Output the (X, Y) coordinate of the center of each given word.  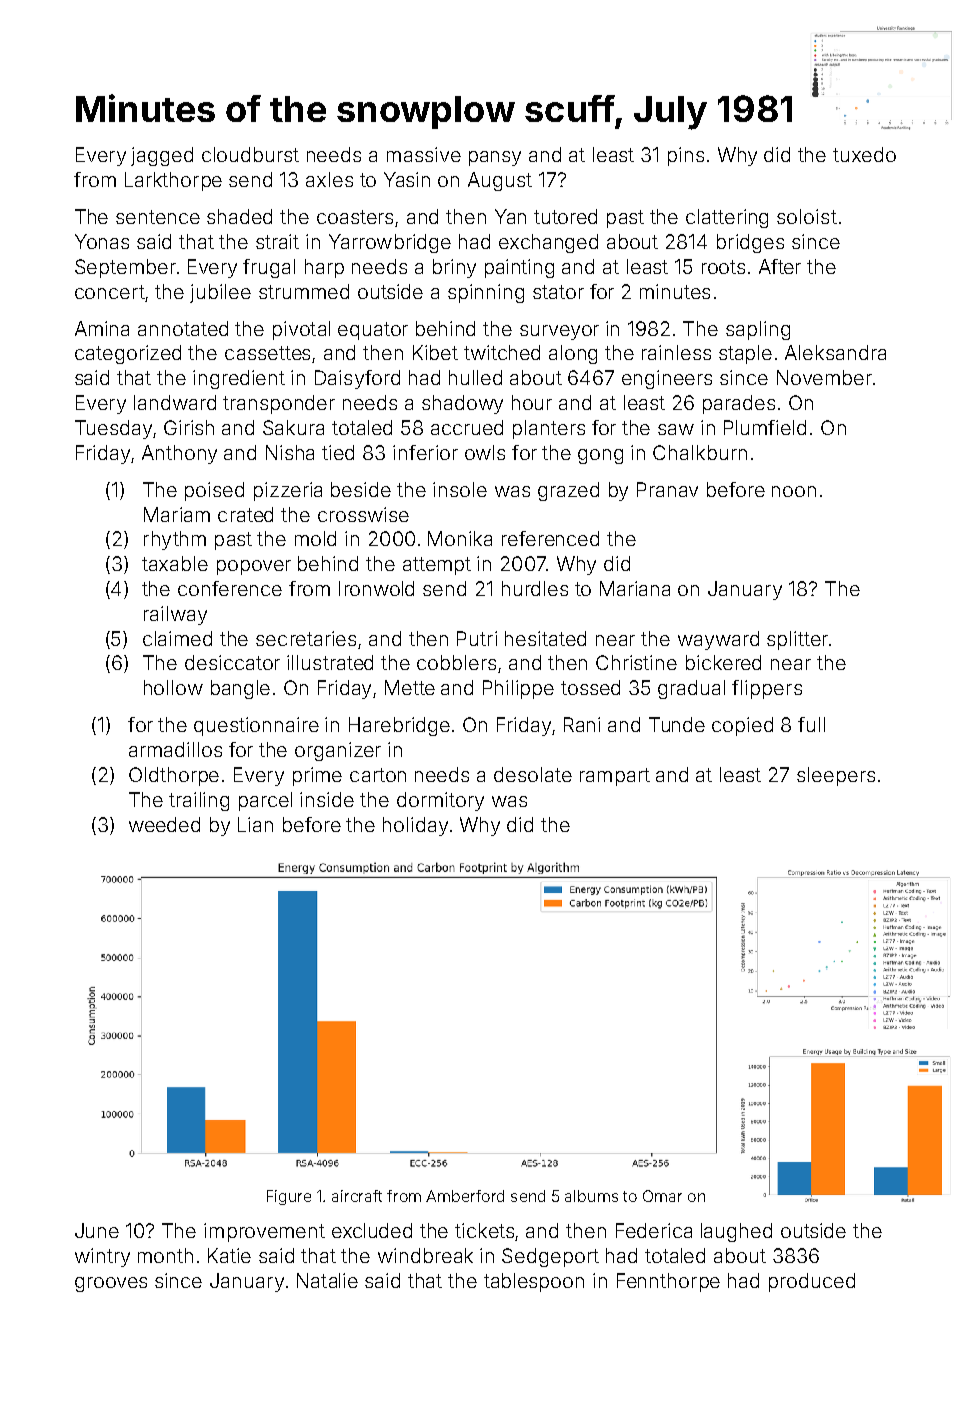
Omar (662, 1196)
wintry (102, 1257)
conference (230, 588)
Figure (289, 1197)
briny (454, 268)
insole (460, 489)
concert (110, 292)
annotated (183, 328)
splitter (797, 640)
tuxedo (864, 154)
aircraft (357, 1196)
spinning (486, 293)
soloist (807, 216)
